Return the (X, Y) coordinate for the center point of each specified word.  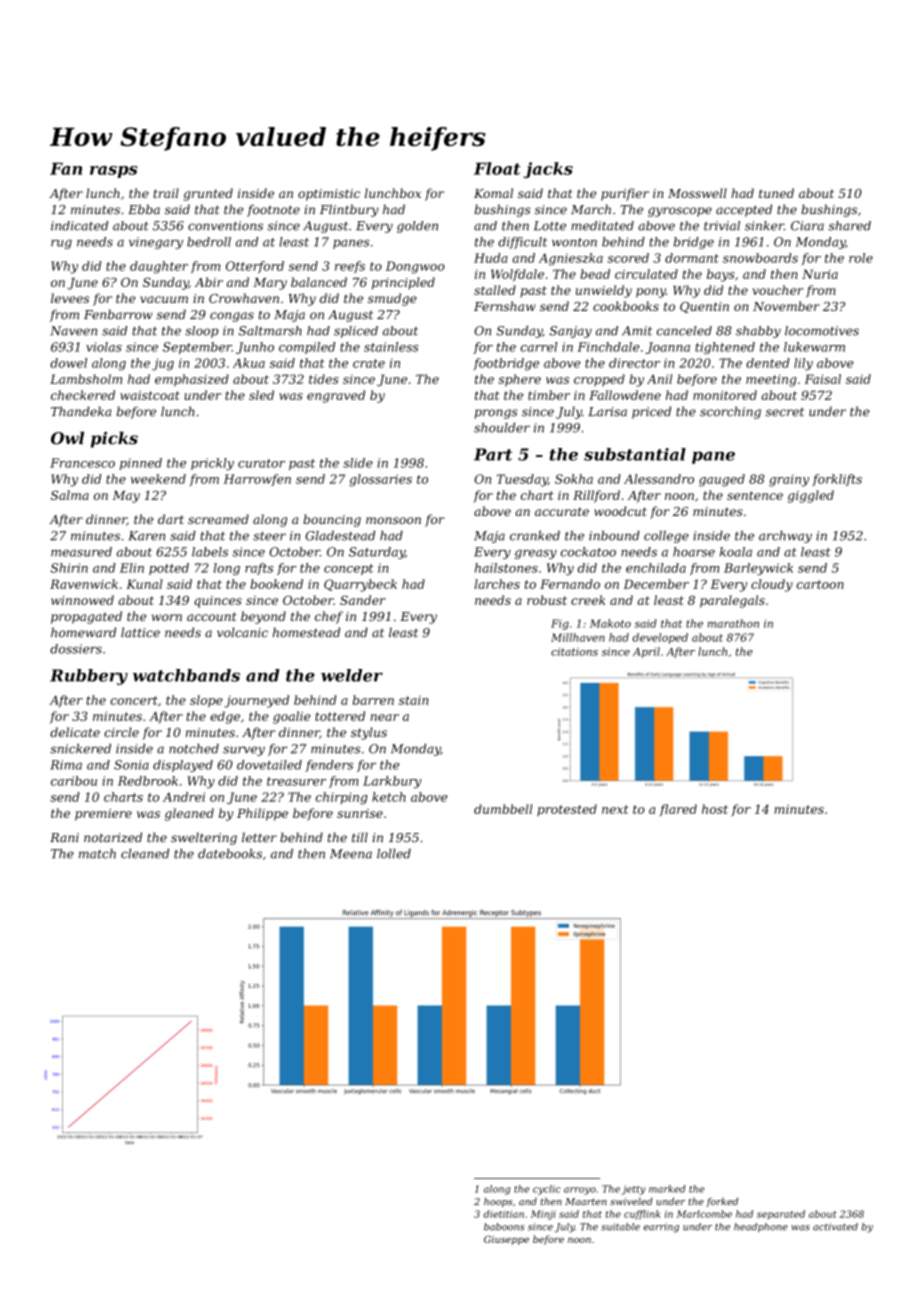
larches (497, 584)
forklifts (837, 480)
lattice (140, 632)
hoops (498, 1202)
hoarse (694, 552)
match (97, 854)
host (715, 809)
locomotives (822, 331)
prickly (212, 464)
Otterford (255, 267)
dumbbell (503, 809)
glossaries (380, 480)
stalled (495, 290)
